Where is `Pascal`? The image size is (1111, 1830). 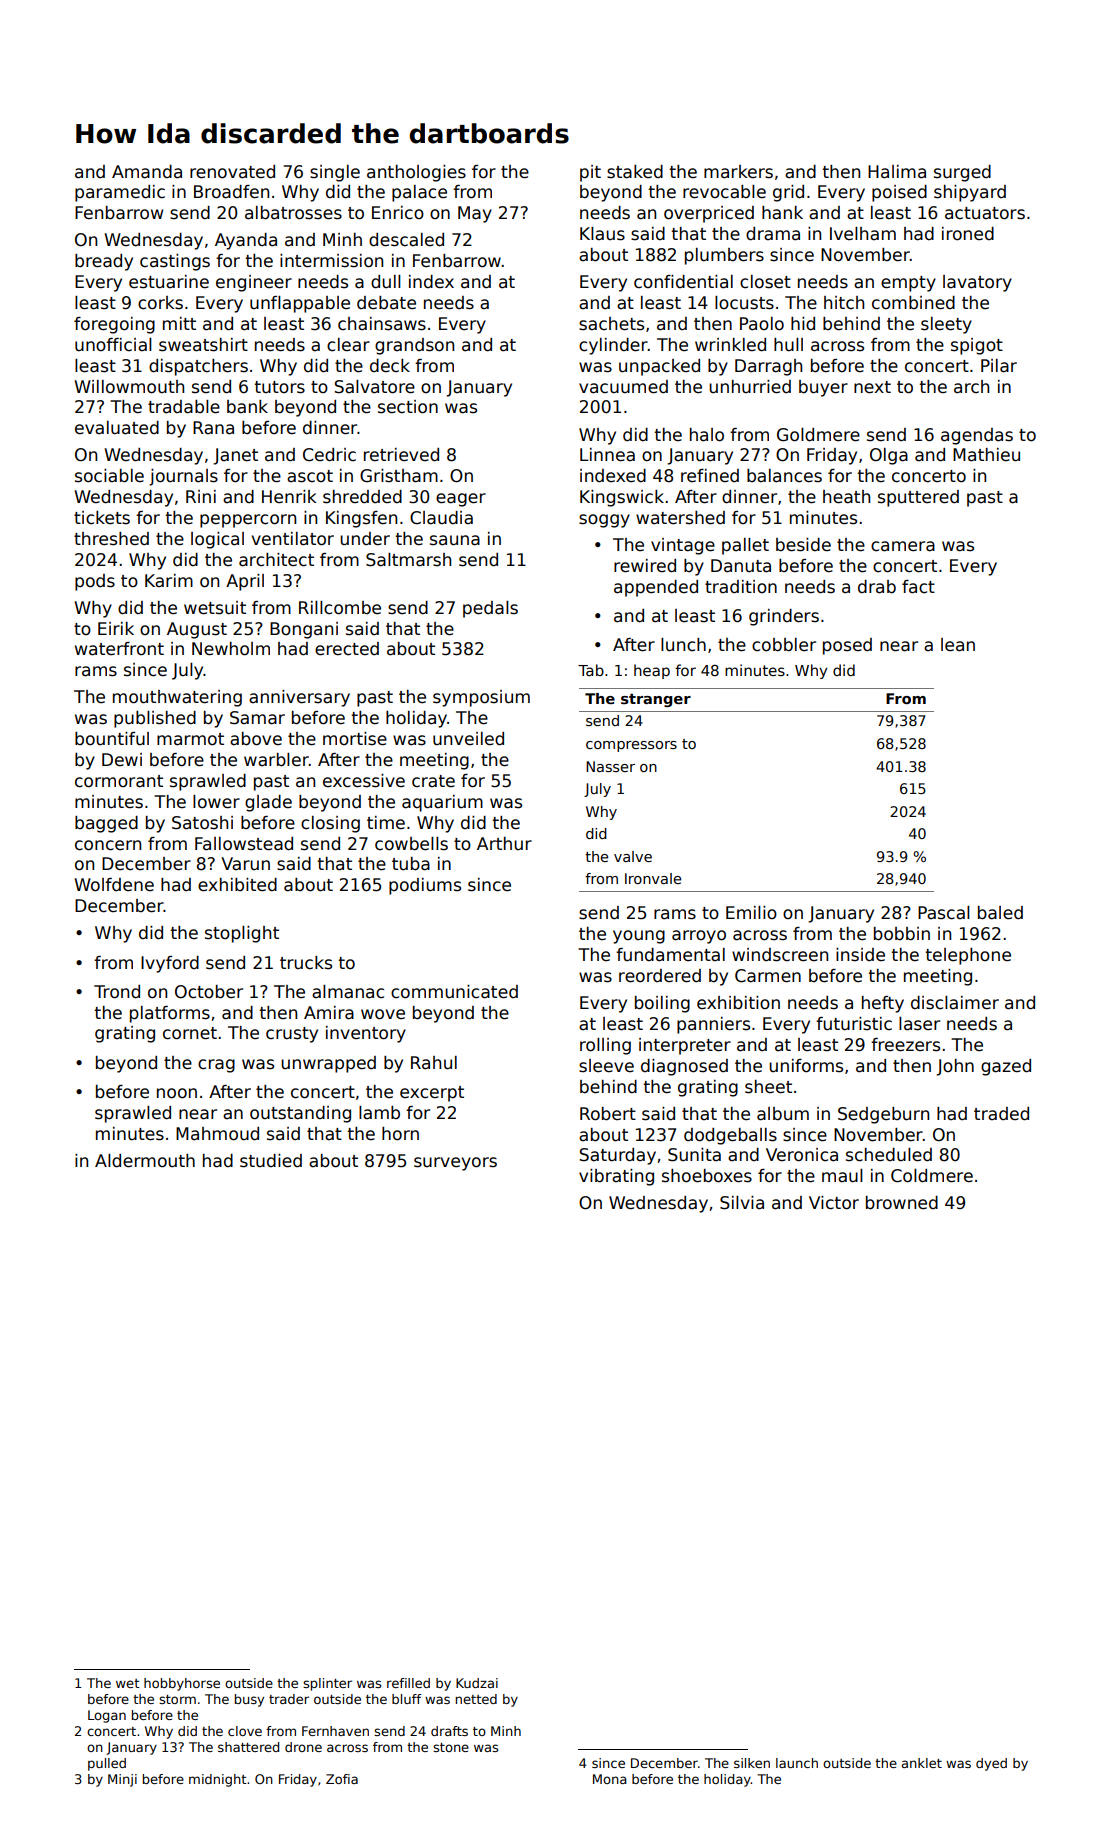
Pascal is located at coordinates (944, 913).
